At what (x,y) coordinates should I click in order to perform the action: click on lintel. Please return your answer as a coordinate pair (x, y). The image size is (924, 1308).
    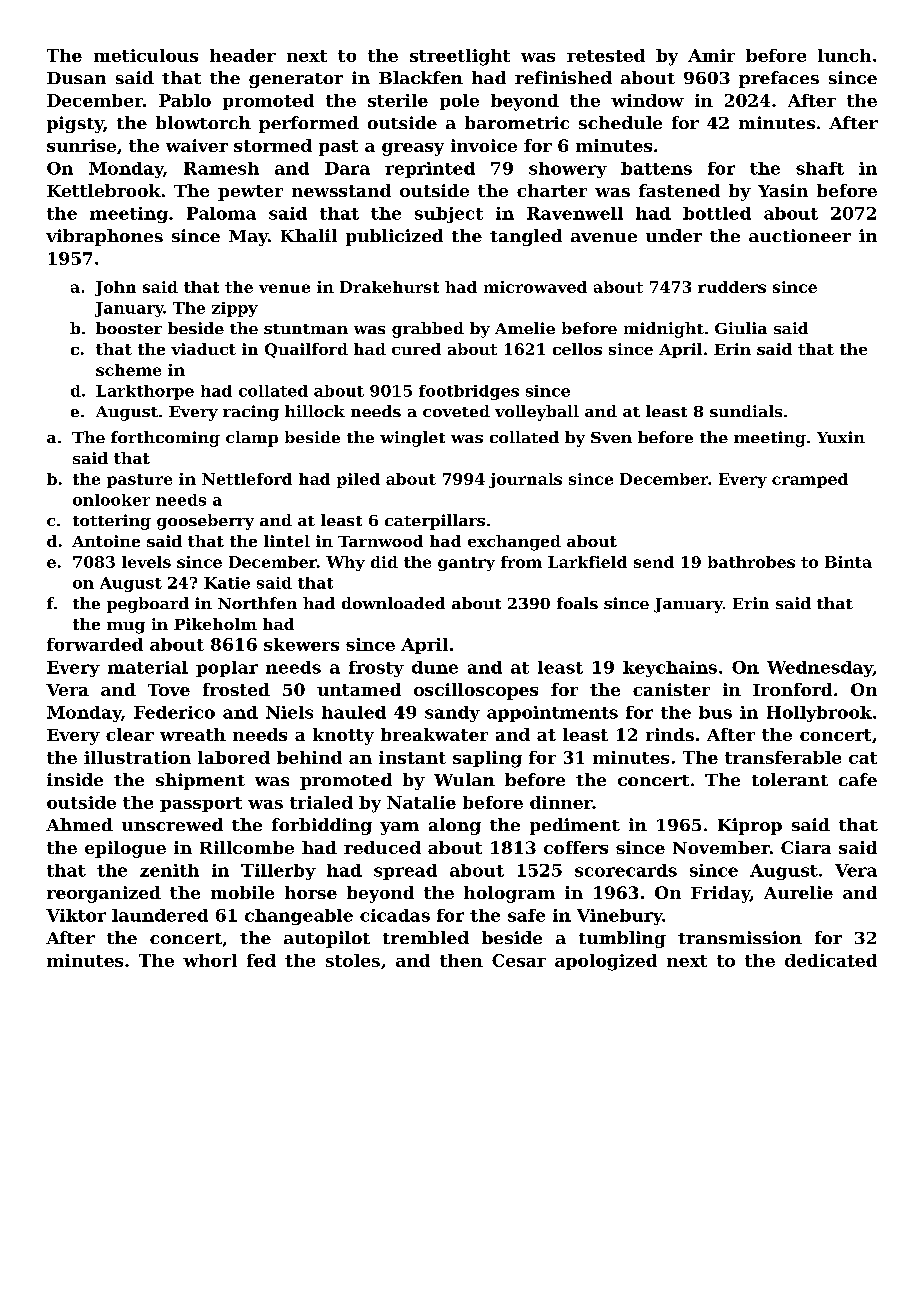
    Looking at the image, I should click on (287, 541).
